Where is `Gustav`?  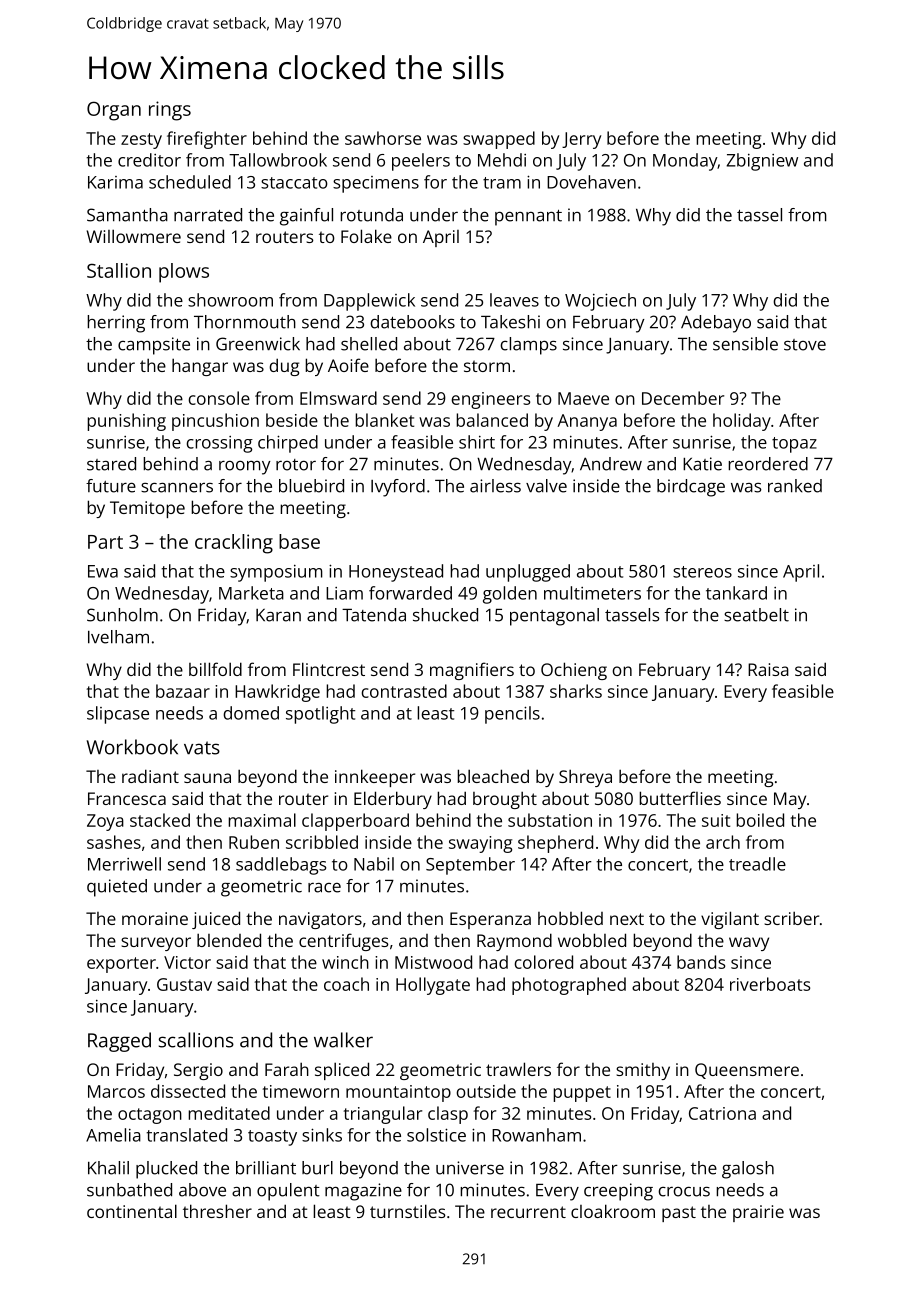 Gustav is located at coordinates (184, 984).
